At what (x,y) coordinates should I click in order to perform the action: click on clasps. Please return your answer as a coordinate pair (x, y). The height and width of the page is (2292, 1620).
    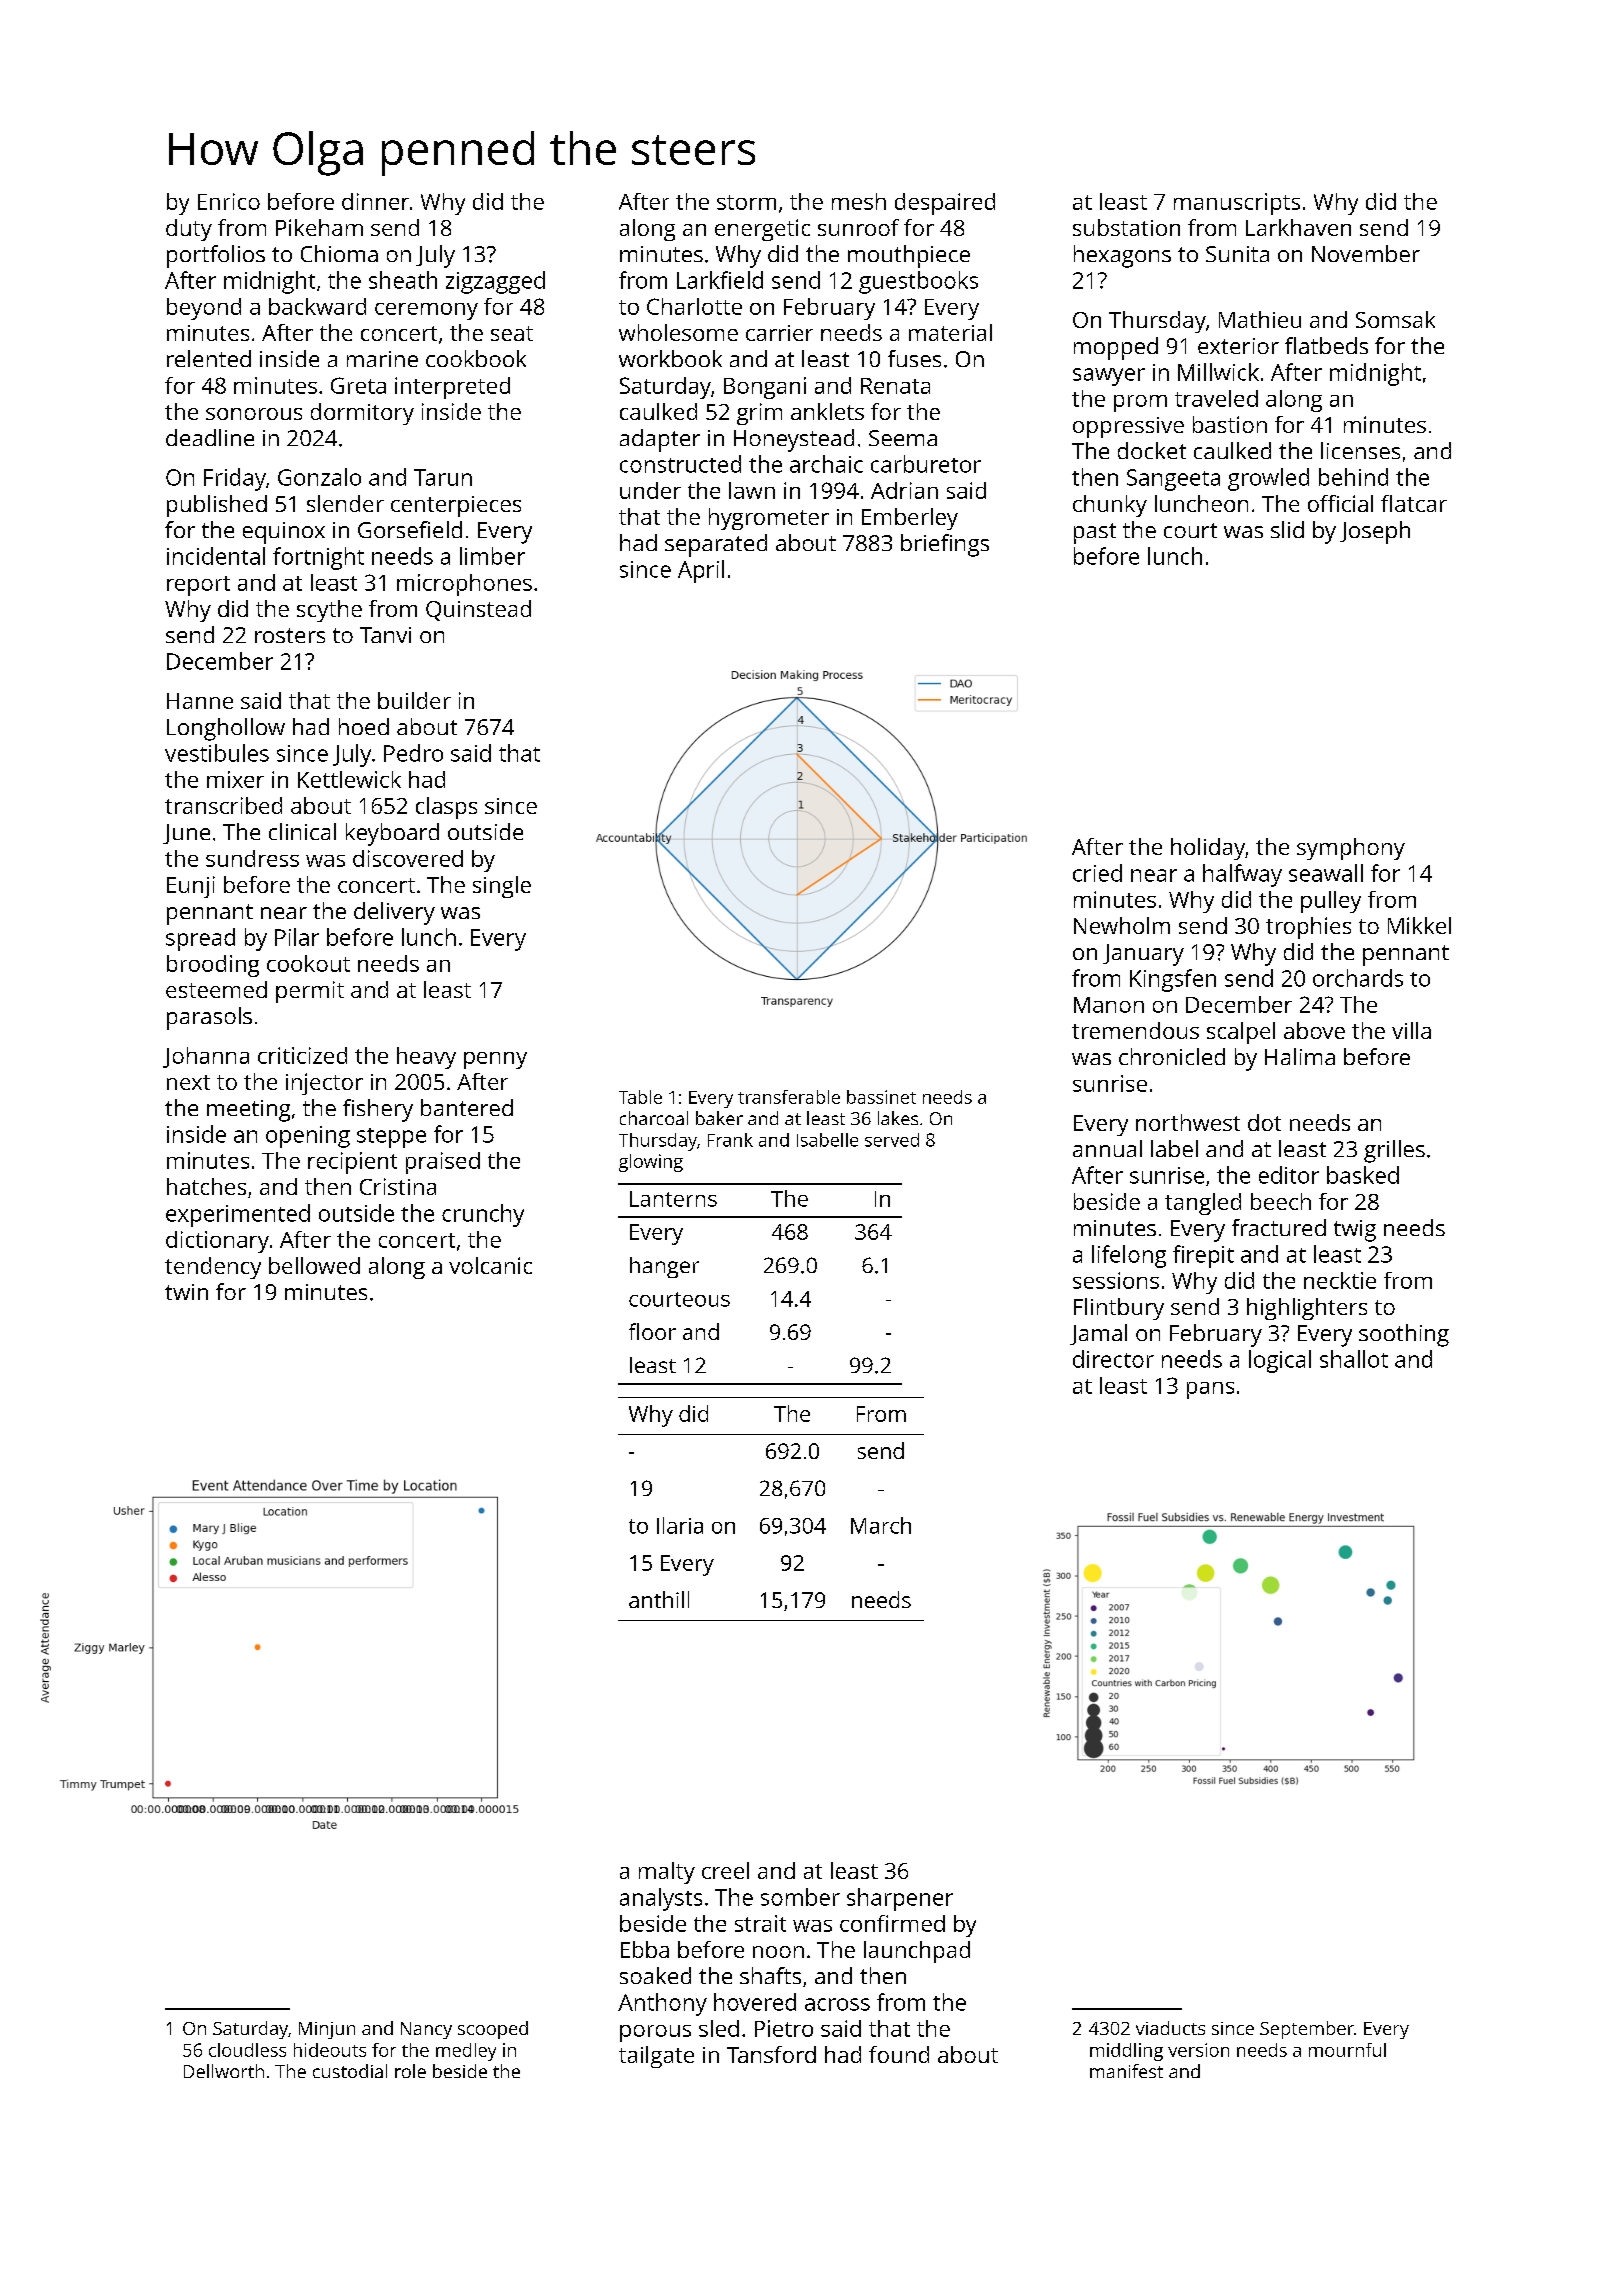
    Looking at the image, I should click on (446, 808).
